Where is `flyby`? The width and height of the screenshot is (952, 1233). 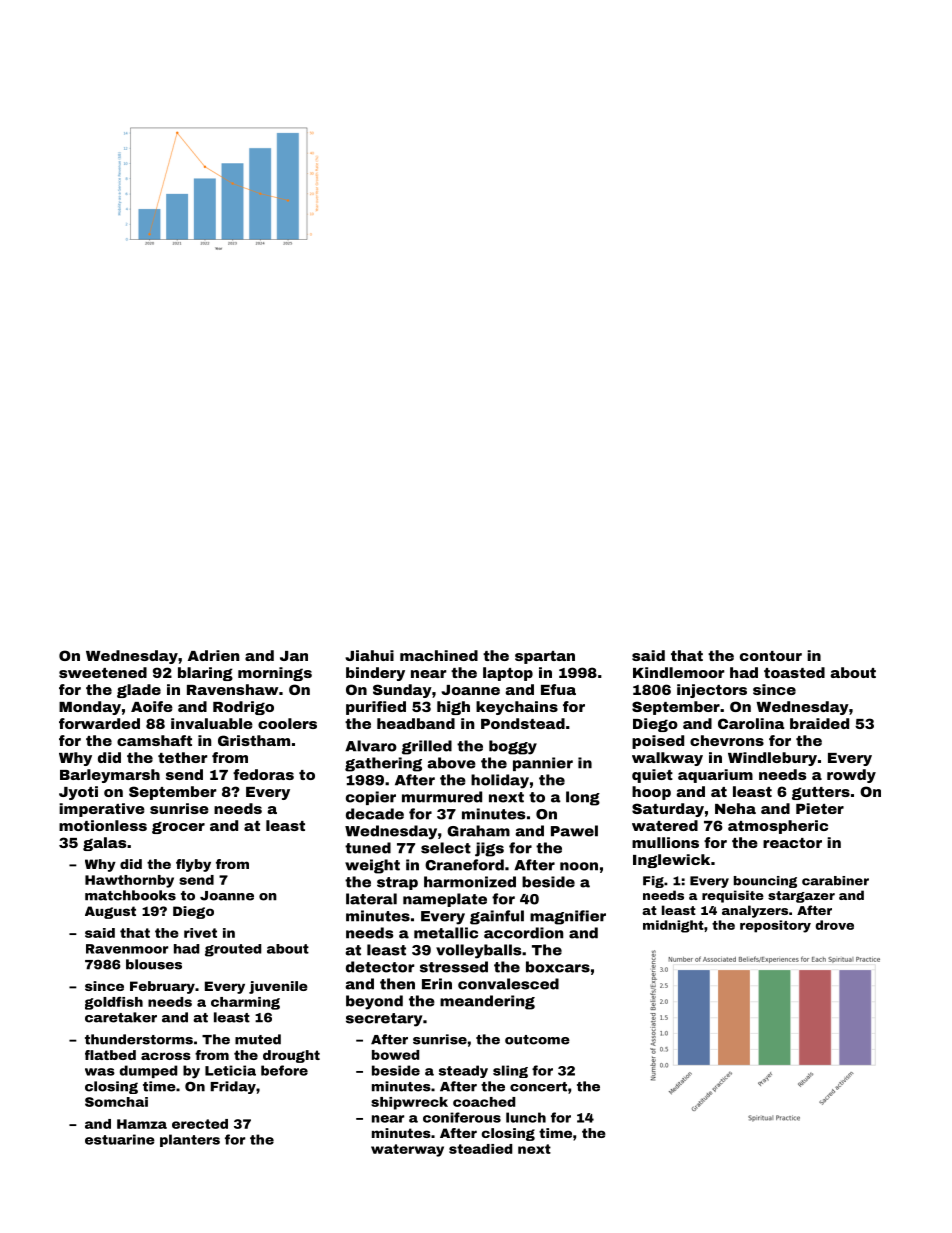
flyby is located at coordinates (193, 865).
